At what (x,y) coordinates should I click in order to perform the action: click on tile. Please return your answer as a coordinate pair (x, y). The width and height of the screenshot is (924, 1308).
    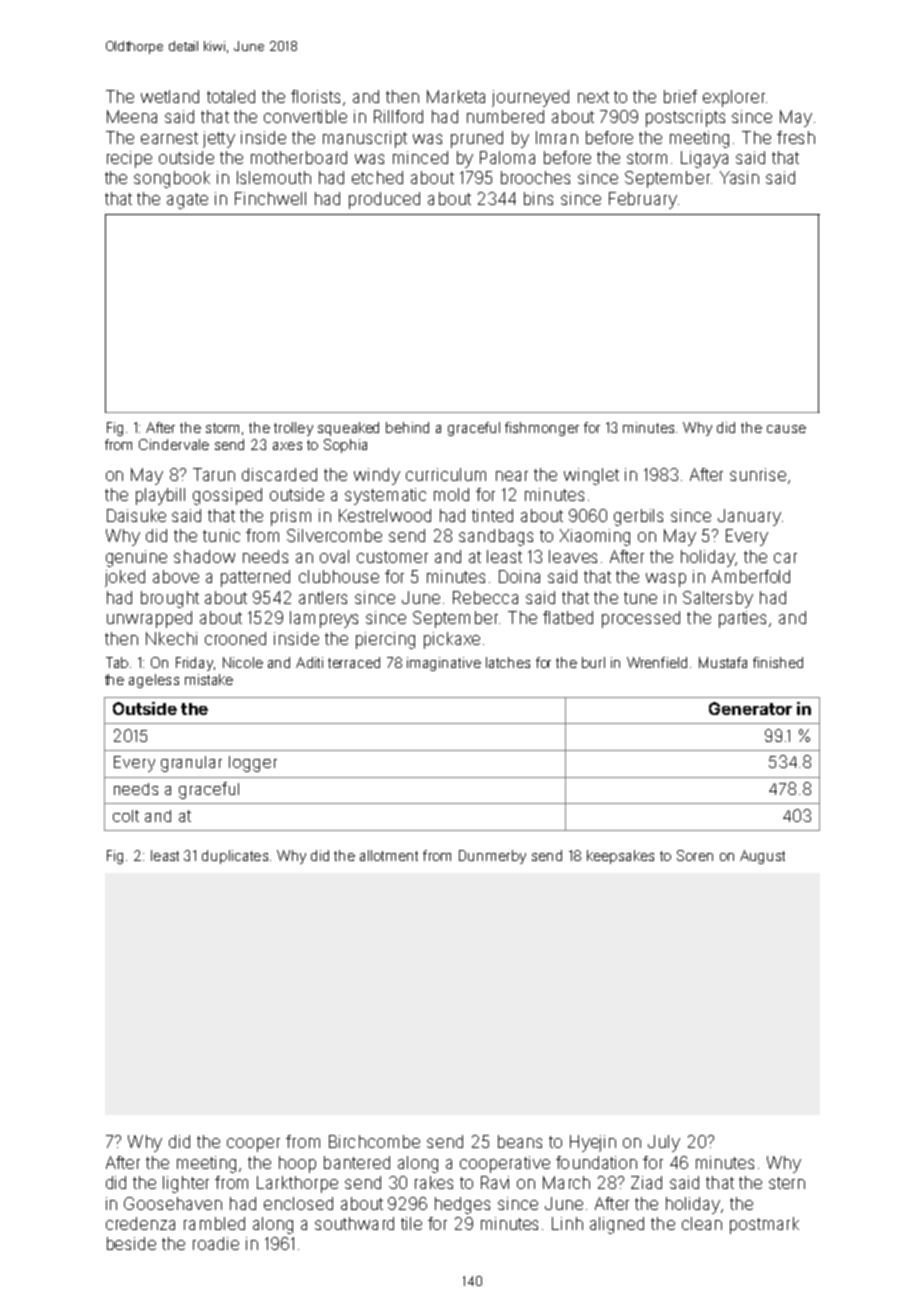
    Looking at the image, I should click on (411, 1223).
